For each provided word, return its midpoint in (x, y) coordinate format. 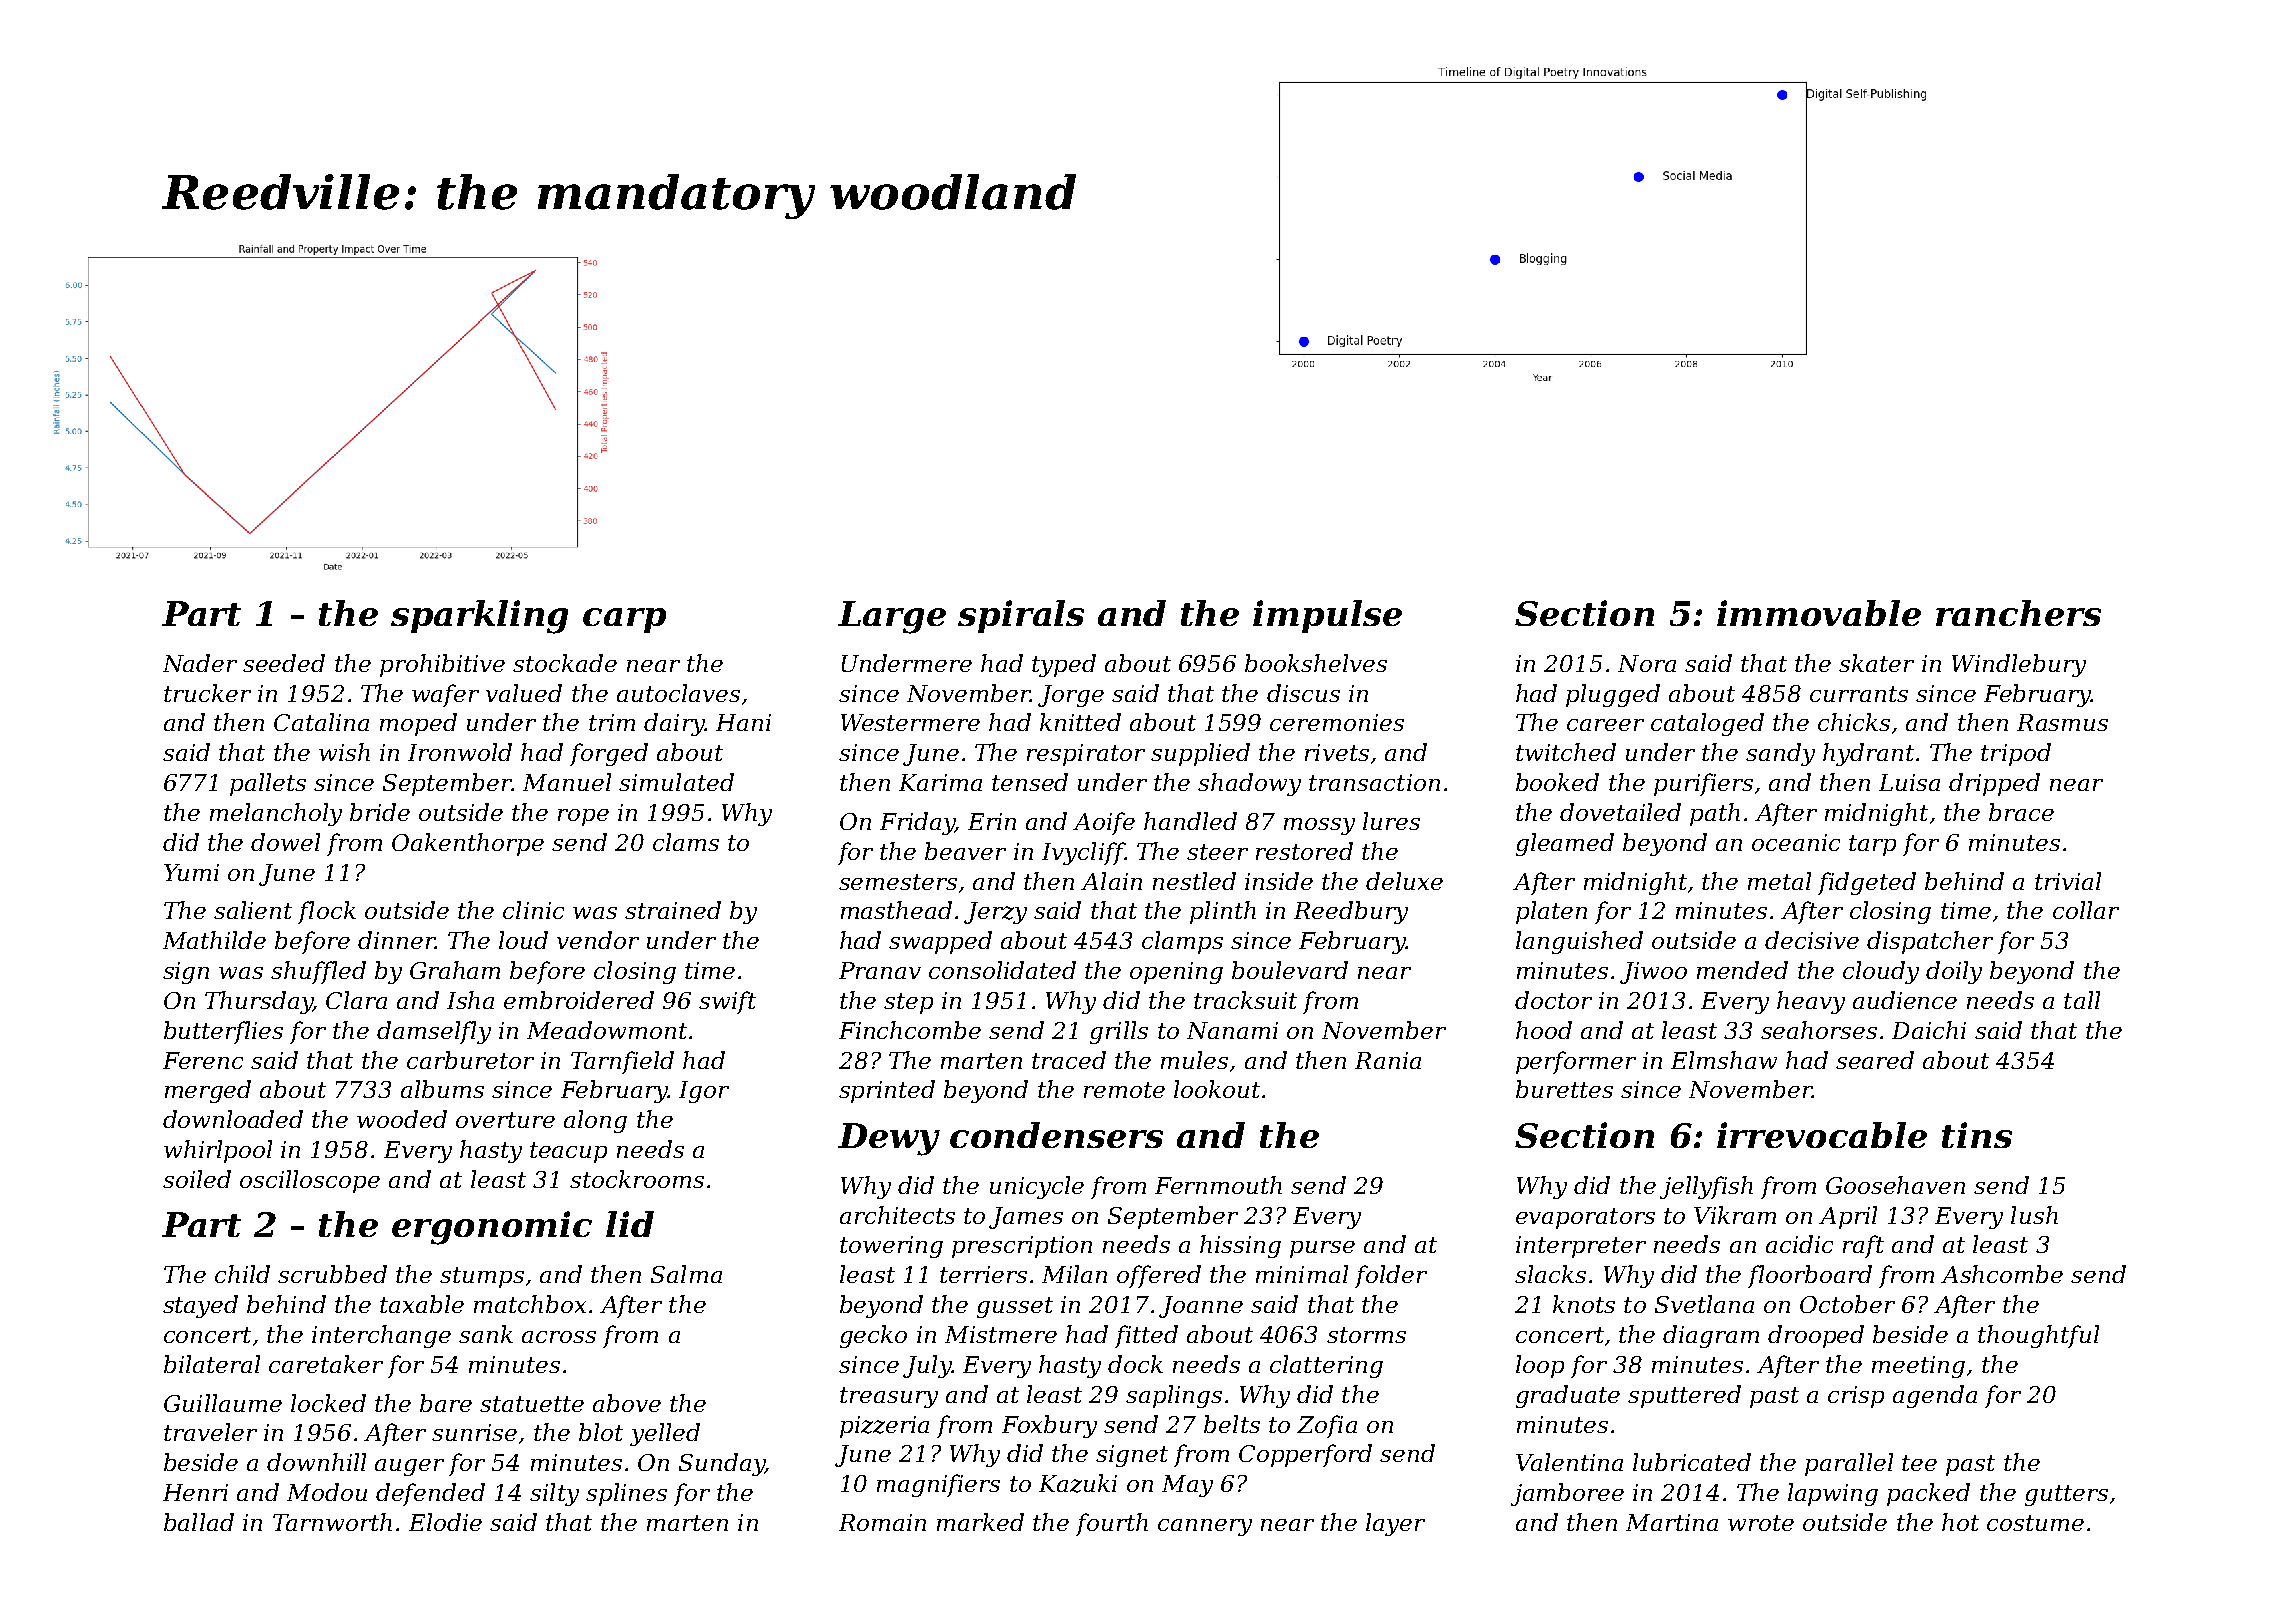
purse (1322, 1249)
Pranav (880, 970)
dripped (1994, 784)
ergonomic (492, 1228)
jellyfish (1706, 1187)
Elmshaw (1724, 1060)
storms (1366, 1335)
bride (380, 812)
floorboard (1810, 1276)
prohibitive (442, 665)
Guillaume (223, 1403)
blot (601, 1432)
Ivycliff (1083, 853)
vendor (598, 940)
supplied (1200, 754)
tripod (2016, 754)
